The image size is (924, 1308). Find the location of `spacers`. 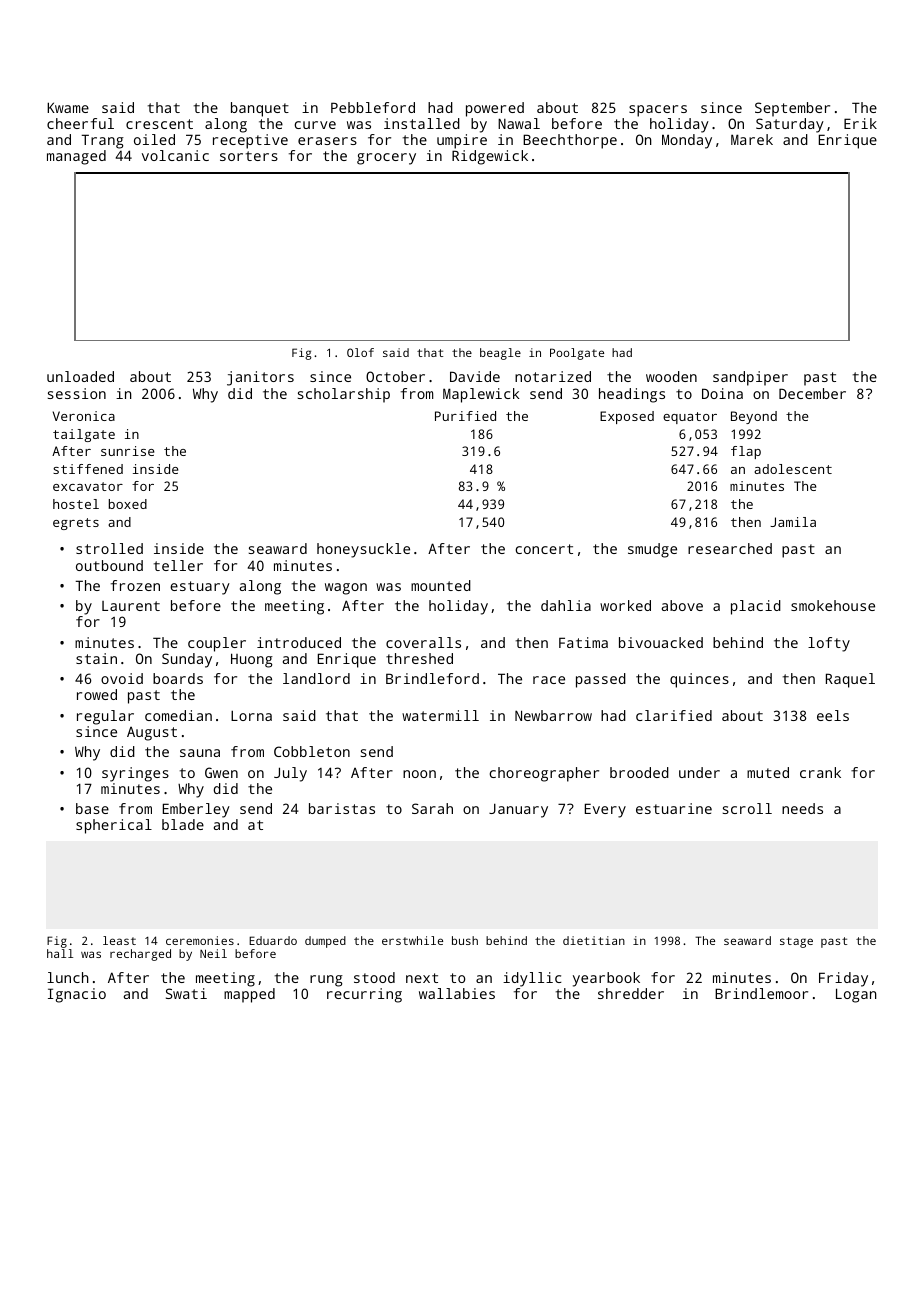

spacers is located at coordinates (658, 111).
